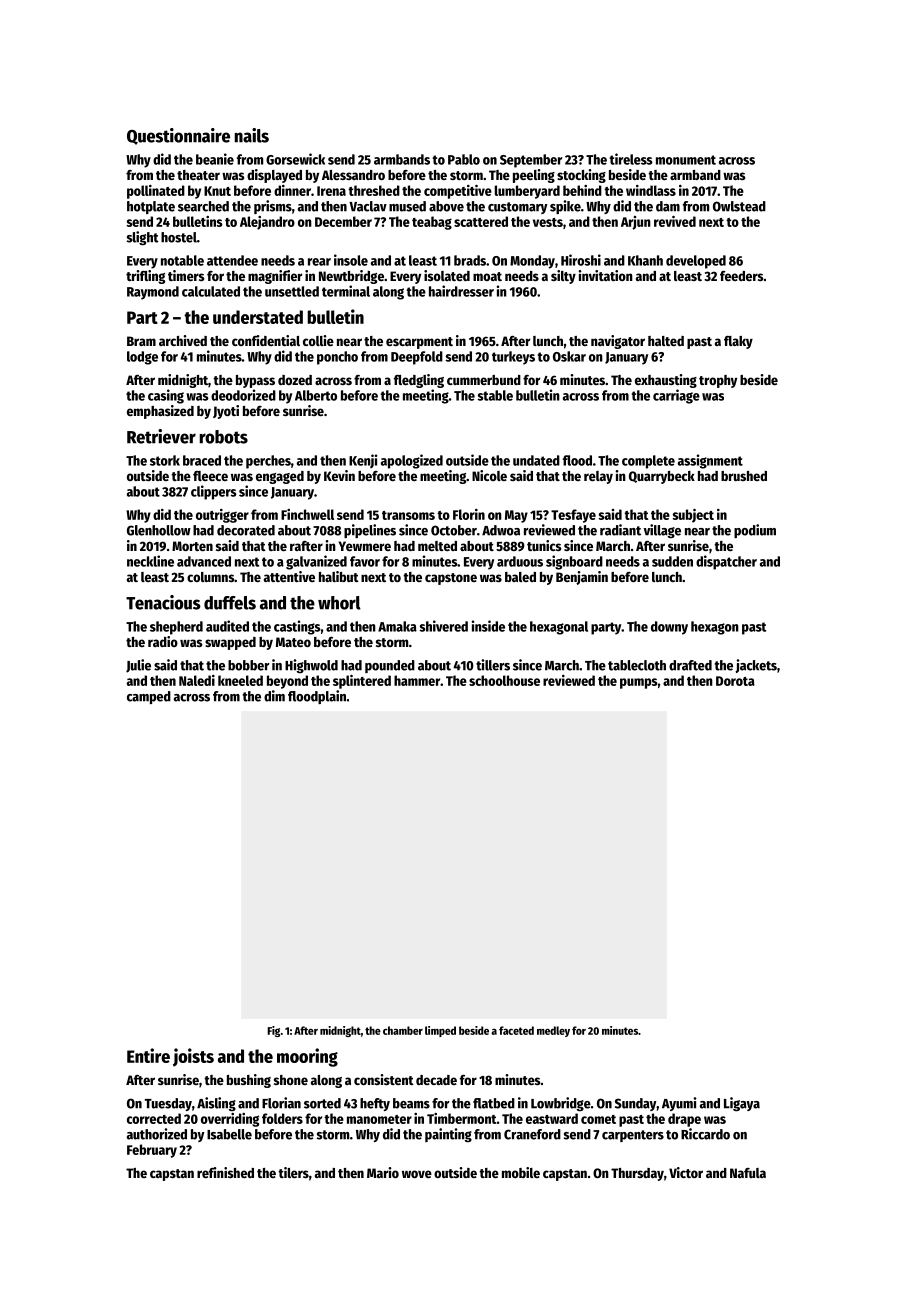 Image resolution: width=908 pixels, height=1316 pixels. I want to click on dispatcher, so click(726, 562).
